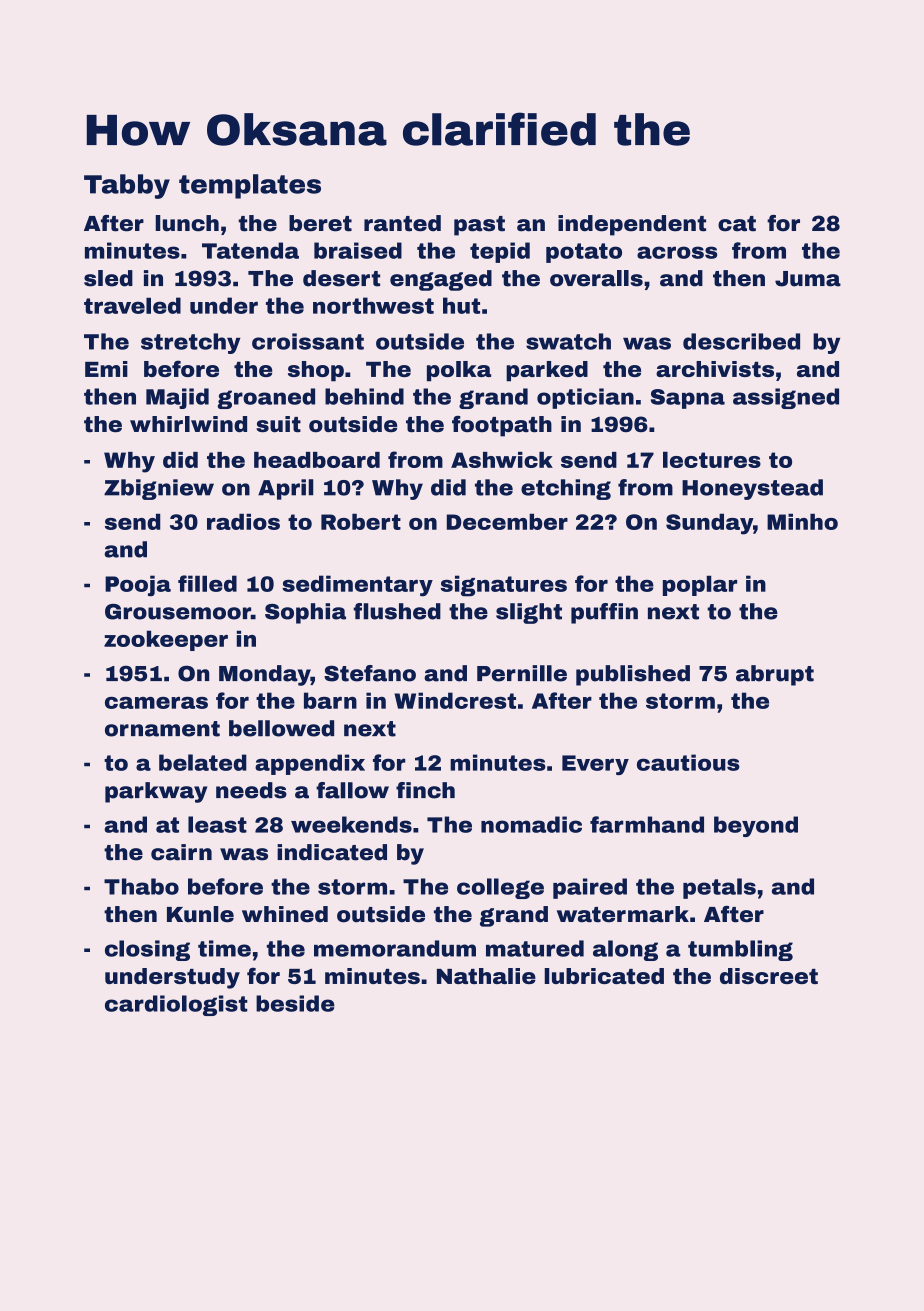 This document has height=1311, width=924. I want to click on Emi, so click(106, 369).
